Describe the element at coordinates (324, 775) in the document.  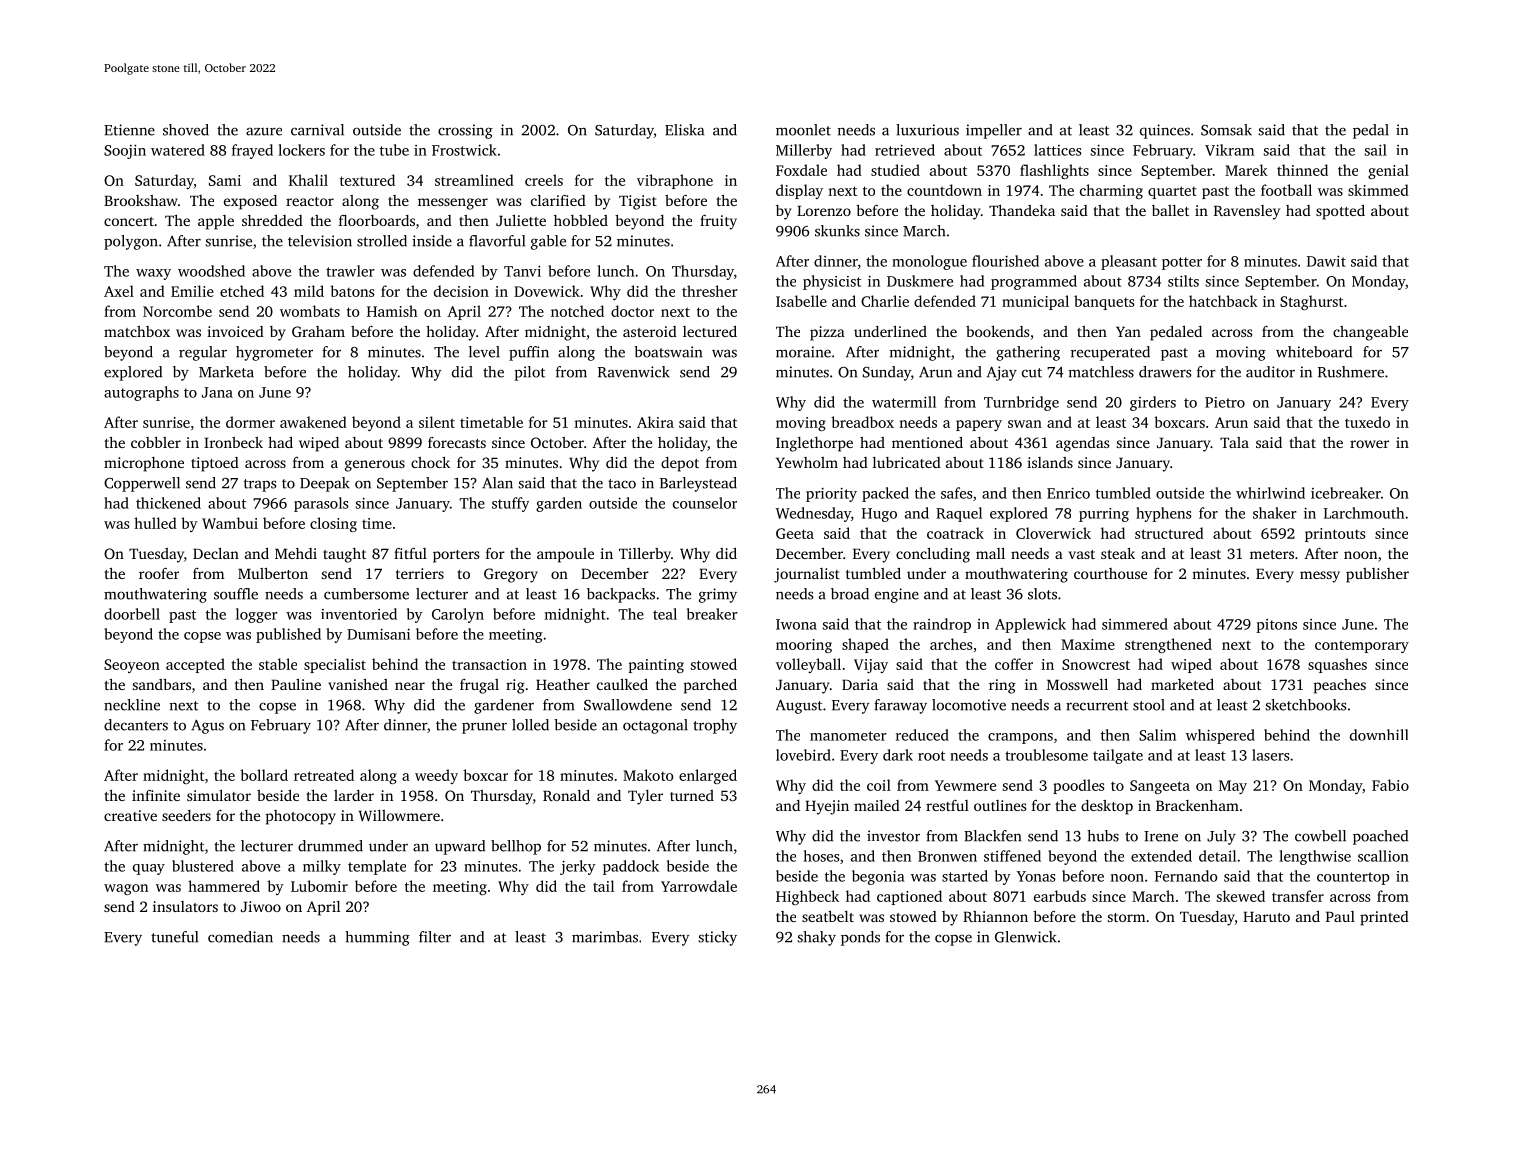
I see `retreated` at that location.
